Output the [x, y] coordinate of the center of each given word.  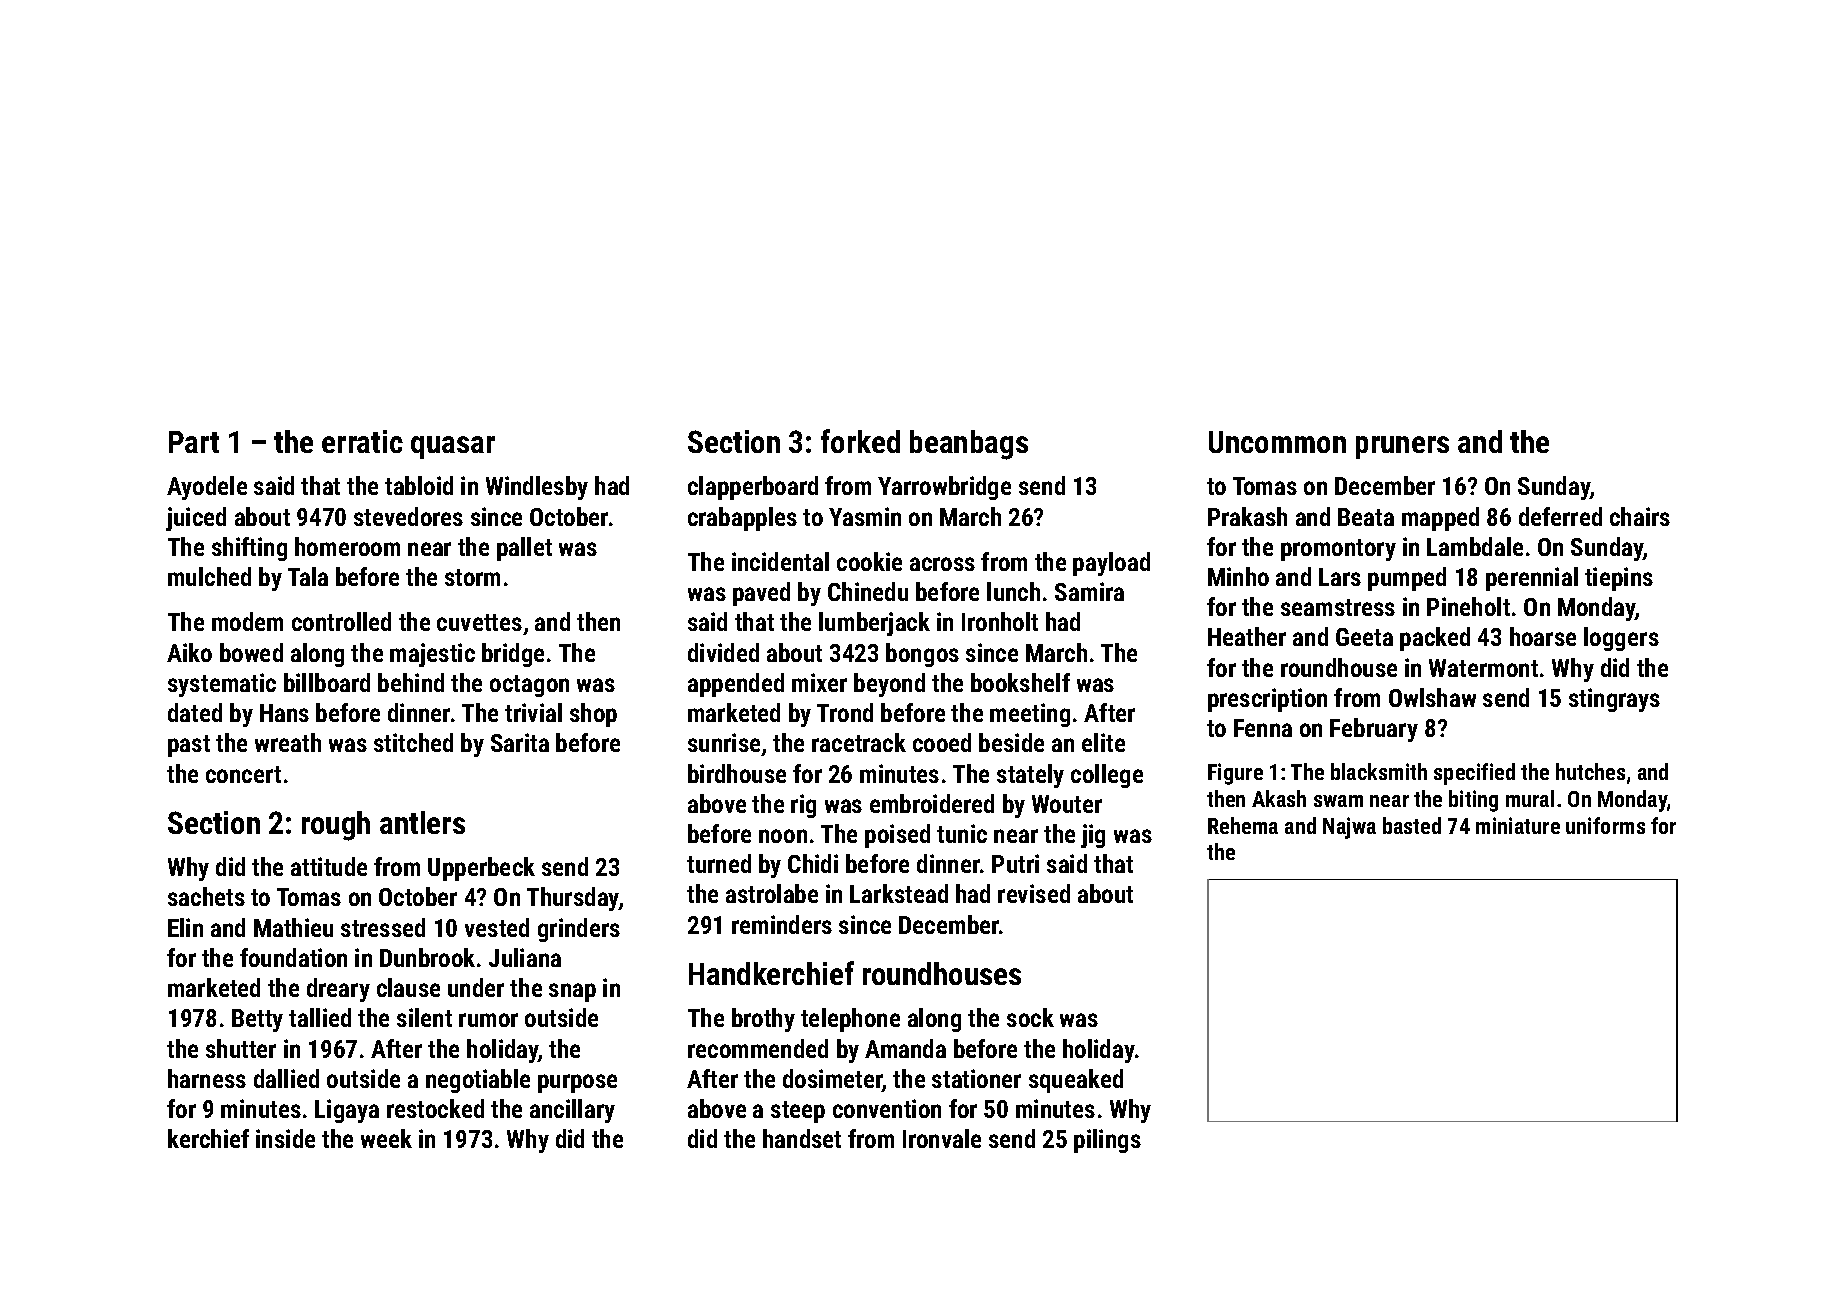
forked [860, 441]
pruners [1402, 447]
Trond [845, 712]
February [1374, 730]
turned [719, 863]
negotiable [478, 1081]
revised [1034, 893]
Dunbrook [427, 957]
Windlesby [537, 488]
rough [336, 826]
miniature [1518, 825]
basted [1412, 825]
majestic [432, 655]
